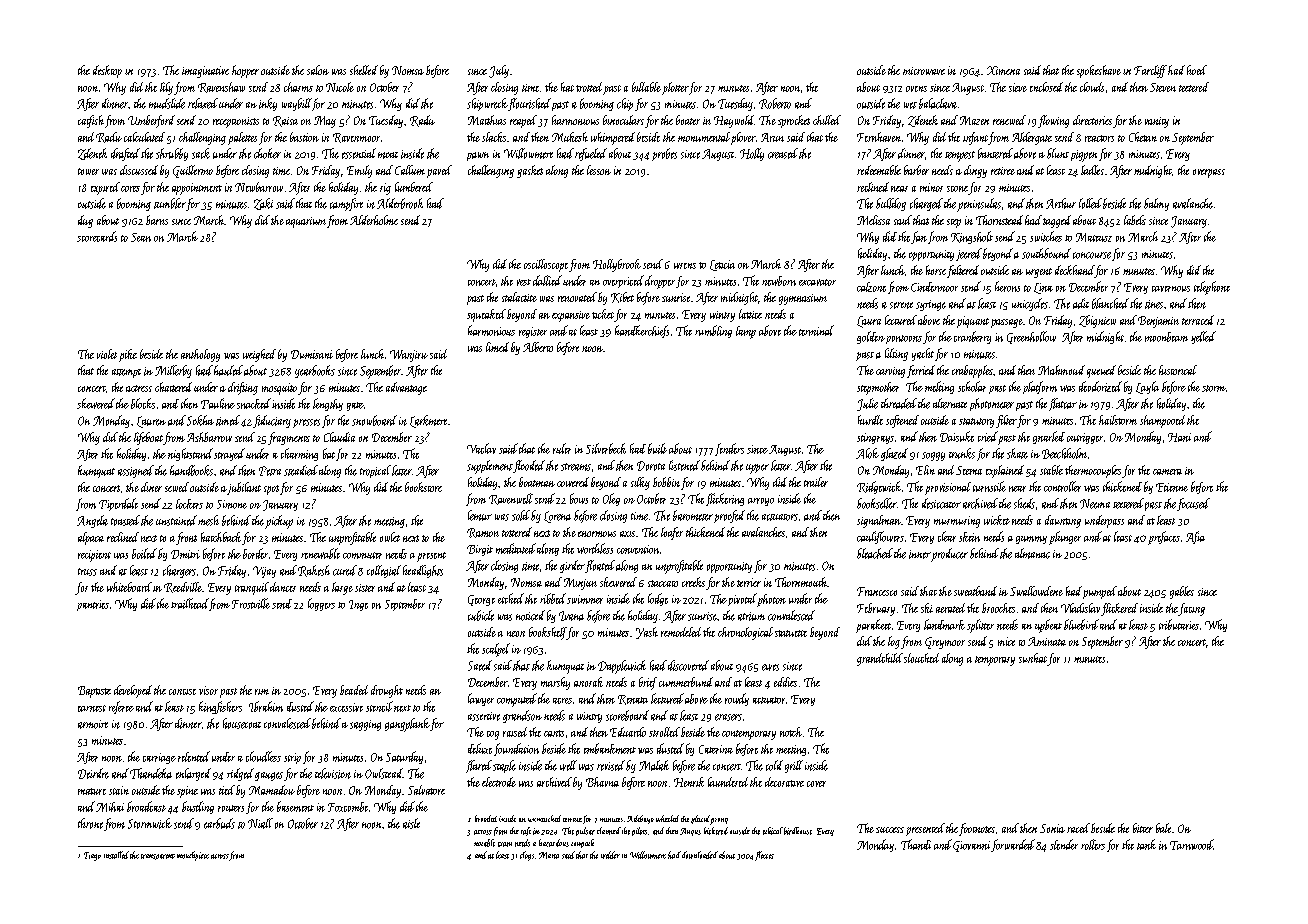  Describe the element at coordinates (546, 265) in the document. I see `oscilloscope` at that location.
